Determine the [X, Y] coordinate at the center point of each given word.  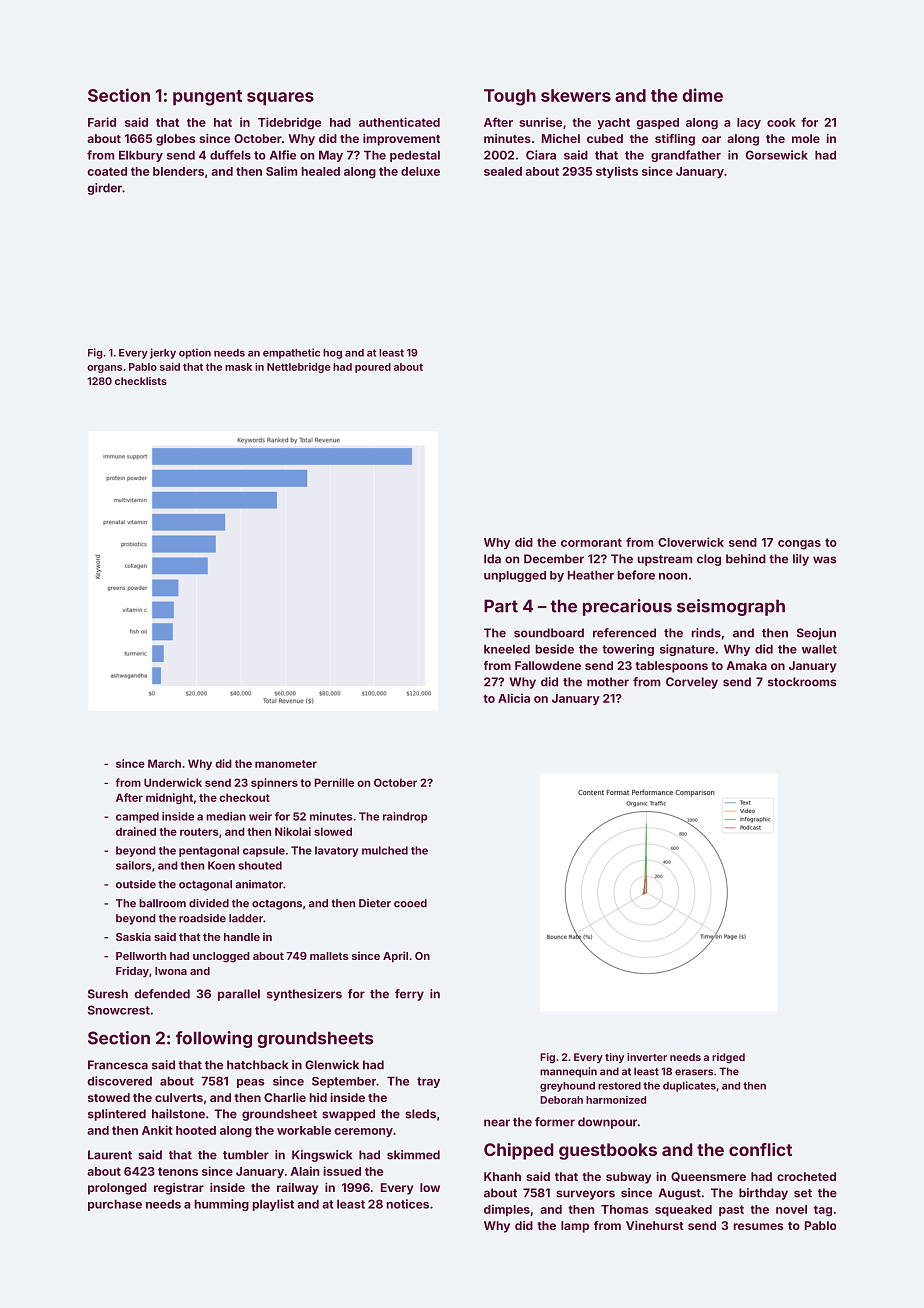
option [195, 353]
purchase [115, 1205]
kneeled [507, 649]
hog [332, 354]
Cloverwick [691, 542]
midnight [169, 798]
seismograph [731, 607]
